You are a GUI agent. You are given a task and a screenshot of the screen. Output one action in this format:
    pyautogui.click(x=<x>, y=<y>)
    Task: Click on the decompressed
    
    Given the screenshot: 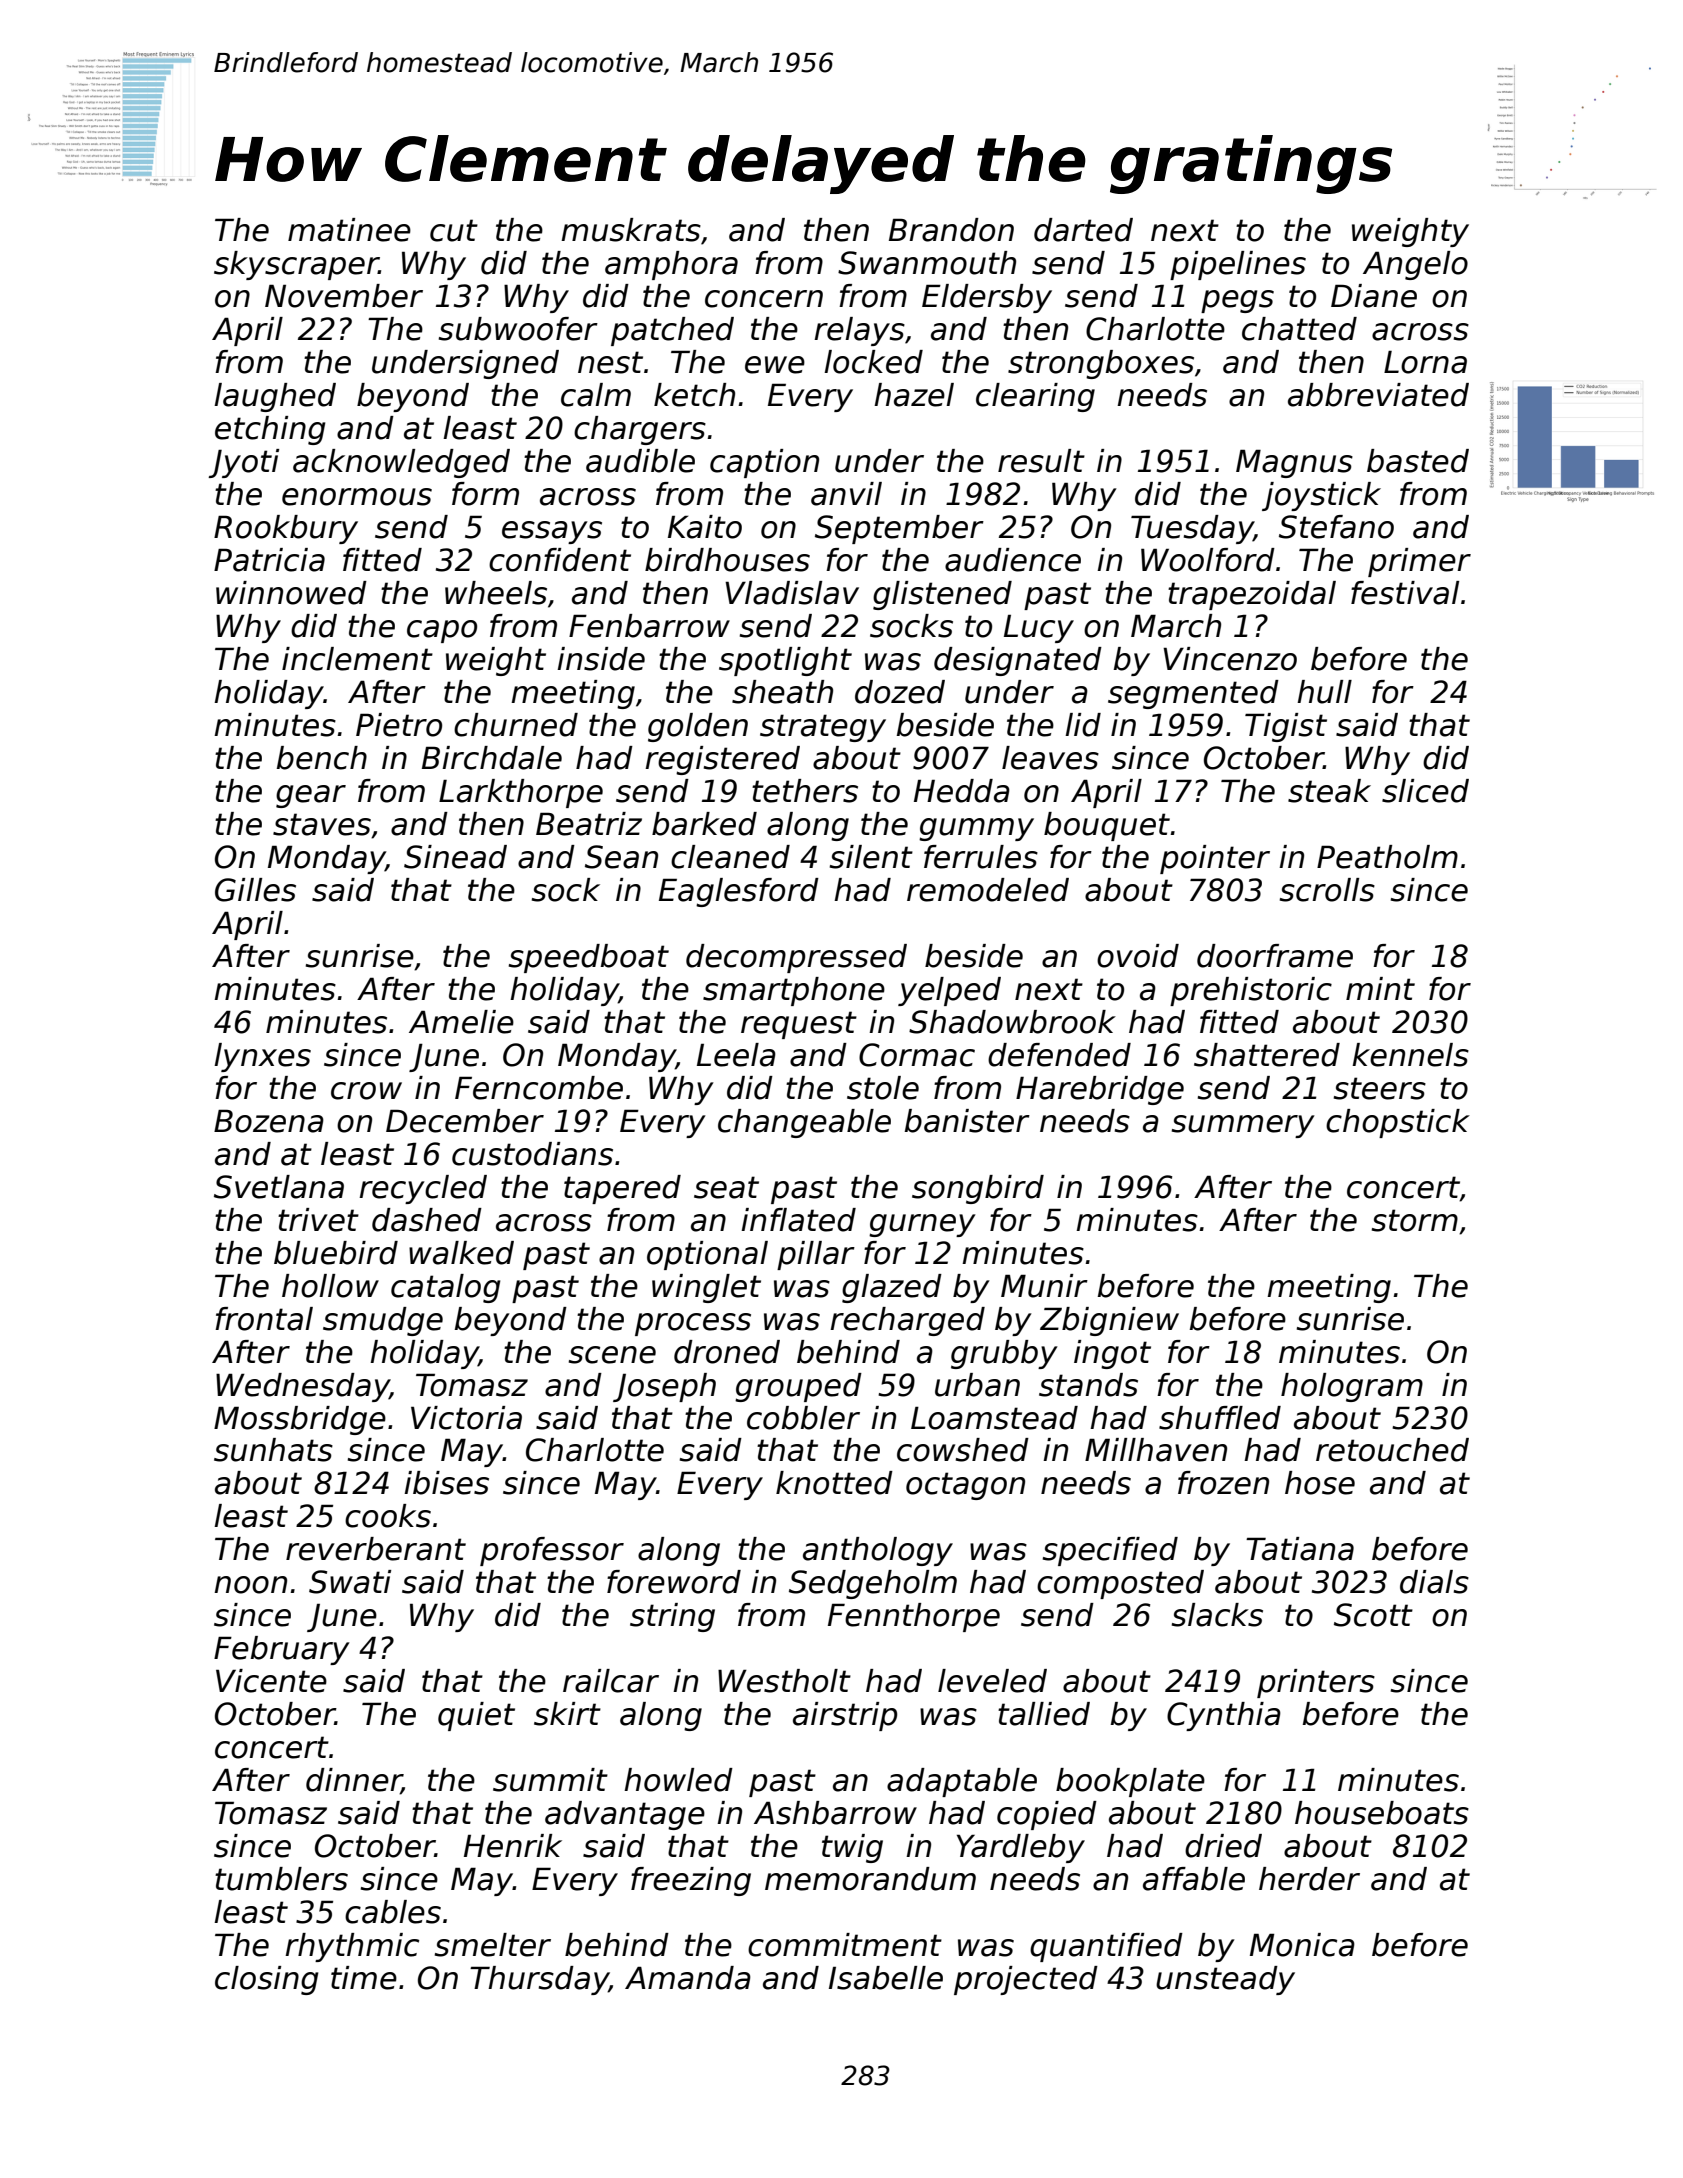 What is the action you would take?
    pyautogui.click(x=796, y=958)
